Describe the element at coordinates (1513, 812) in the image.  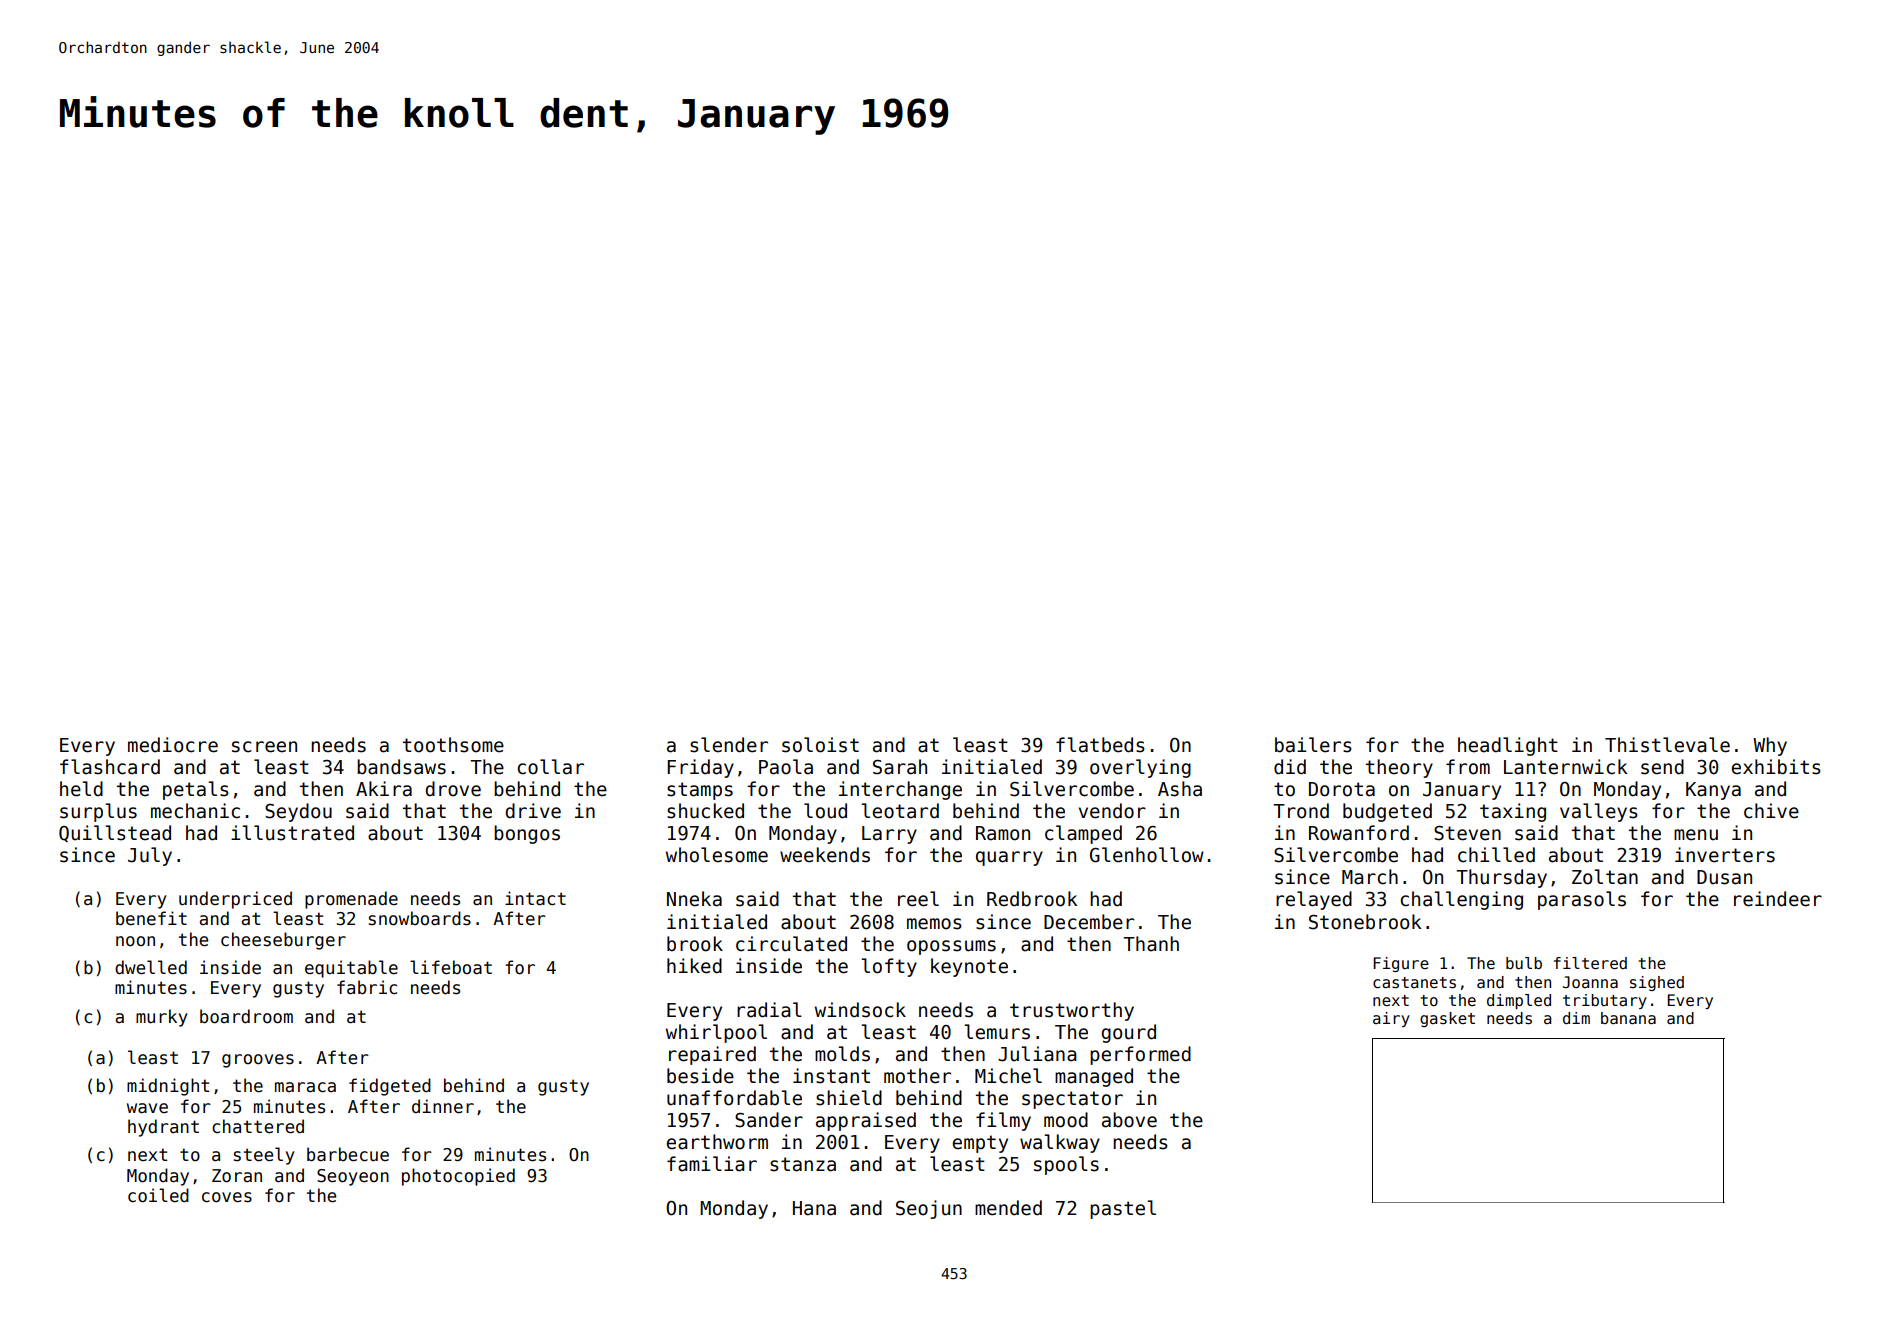
I see `taxing` at that location.
